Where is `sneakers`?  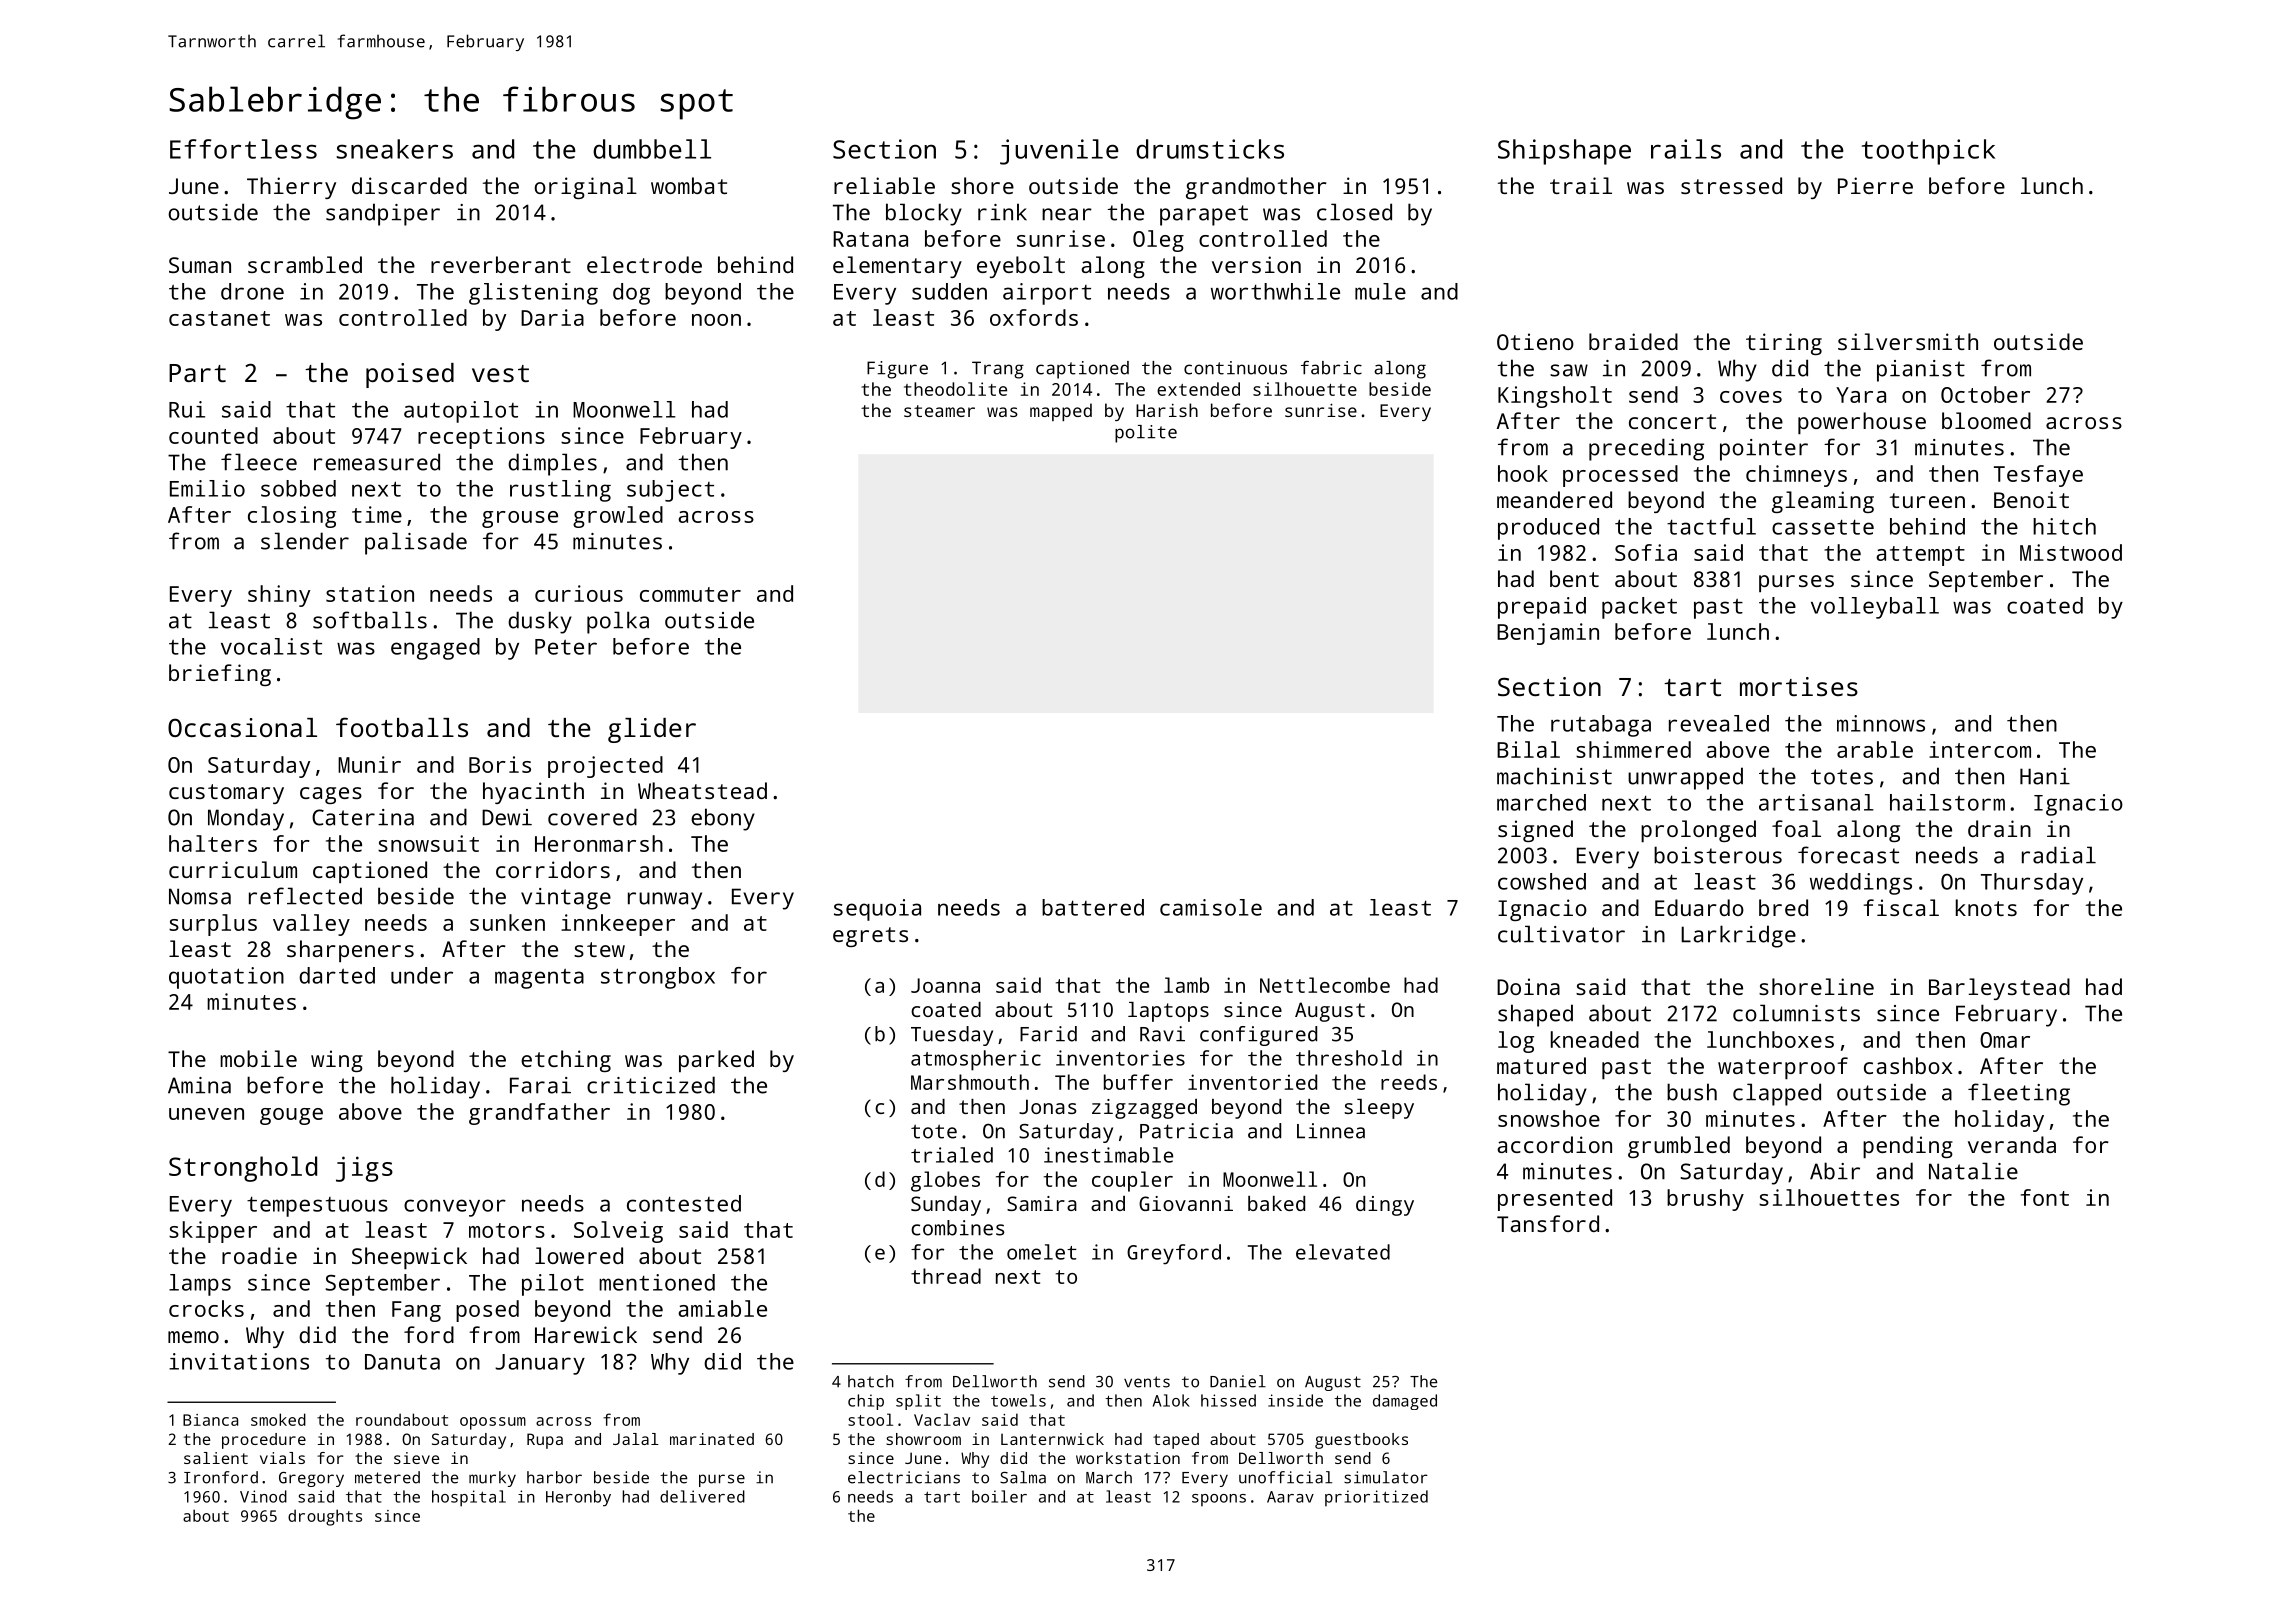
sneakers is located at coordinates (394, 149).
